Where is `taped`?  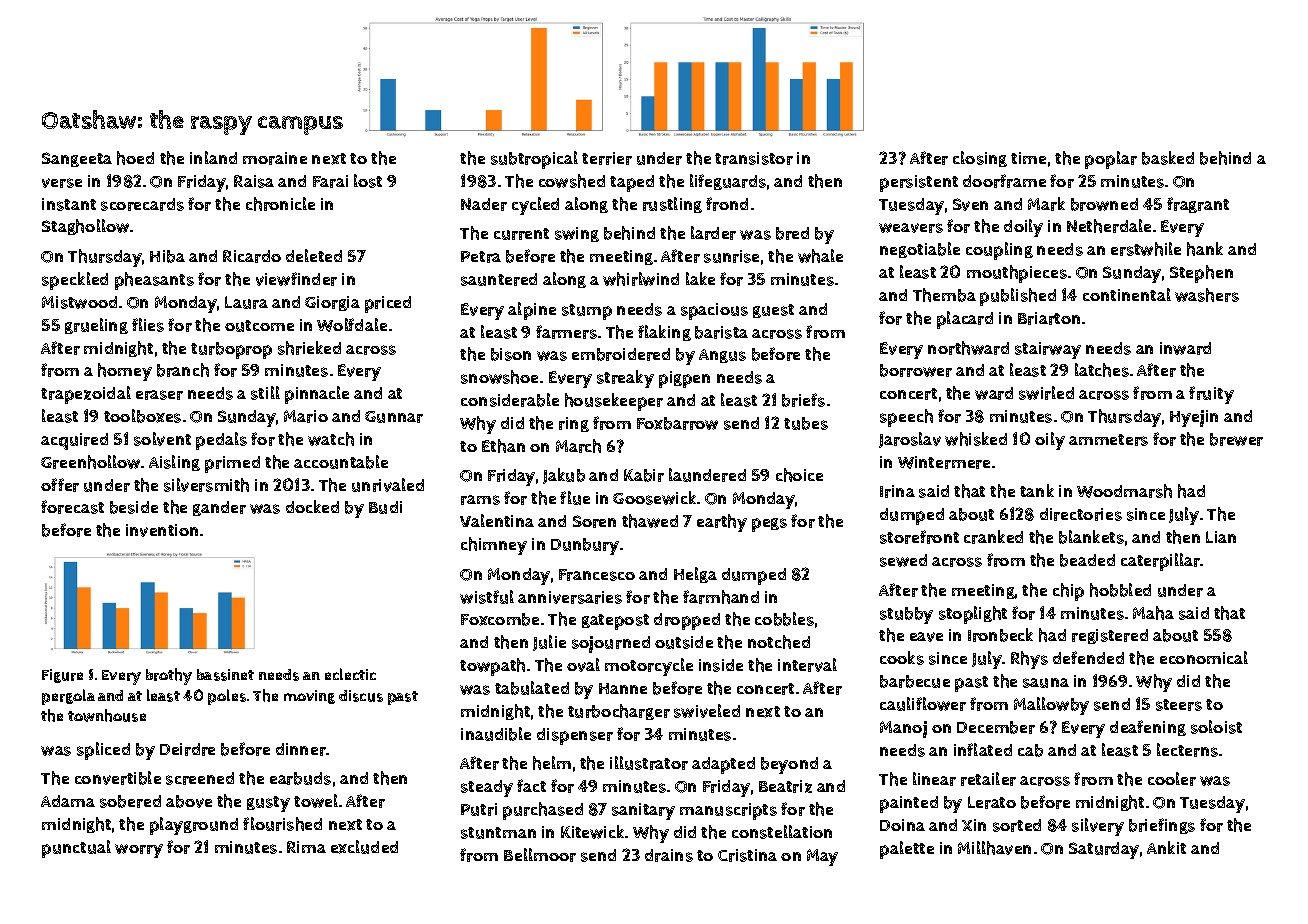
taped is located at coordinates (632, 183).
